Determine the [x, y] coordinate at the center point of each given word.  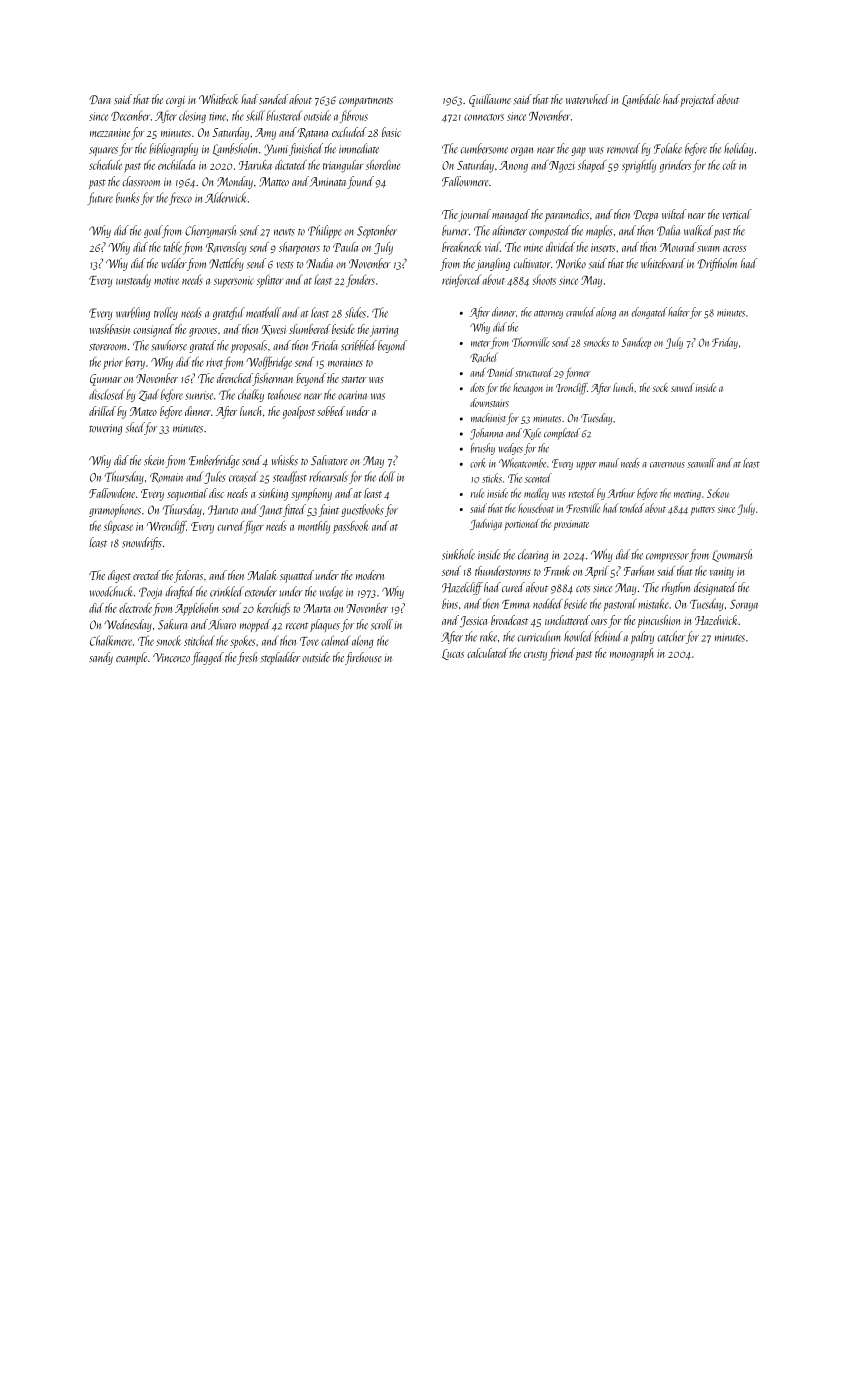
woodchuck [111, 591]
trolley [166, 313]
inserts [603, 247]
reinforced [461, 280]
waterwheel [588, 99]
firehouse [363, 658]
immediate [359, 148]
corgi [175, 101]
